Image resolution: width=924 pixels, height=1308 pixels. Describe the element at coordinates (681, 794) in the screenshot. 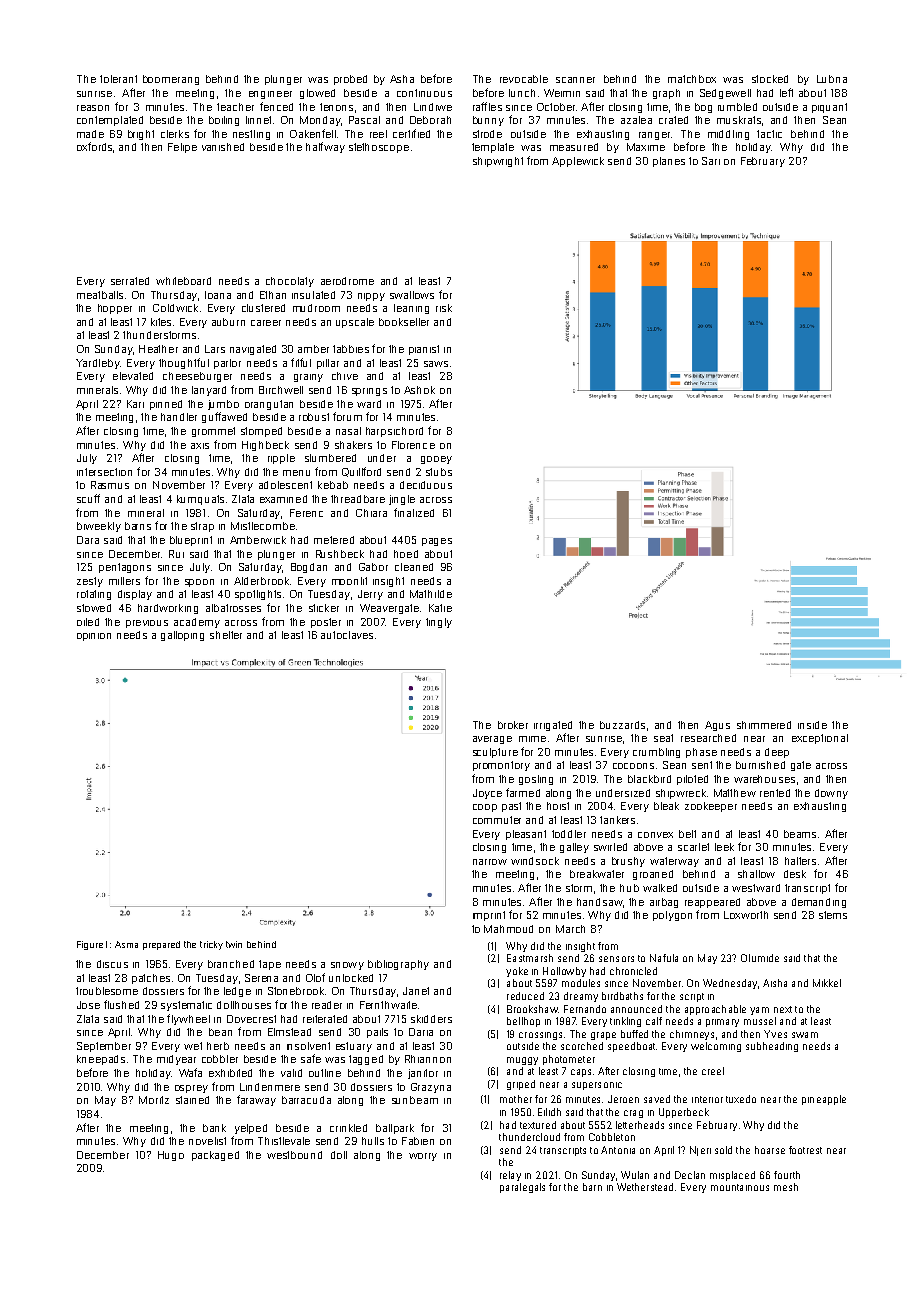

I see `shipwreck` at that location.
